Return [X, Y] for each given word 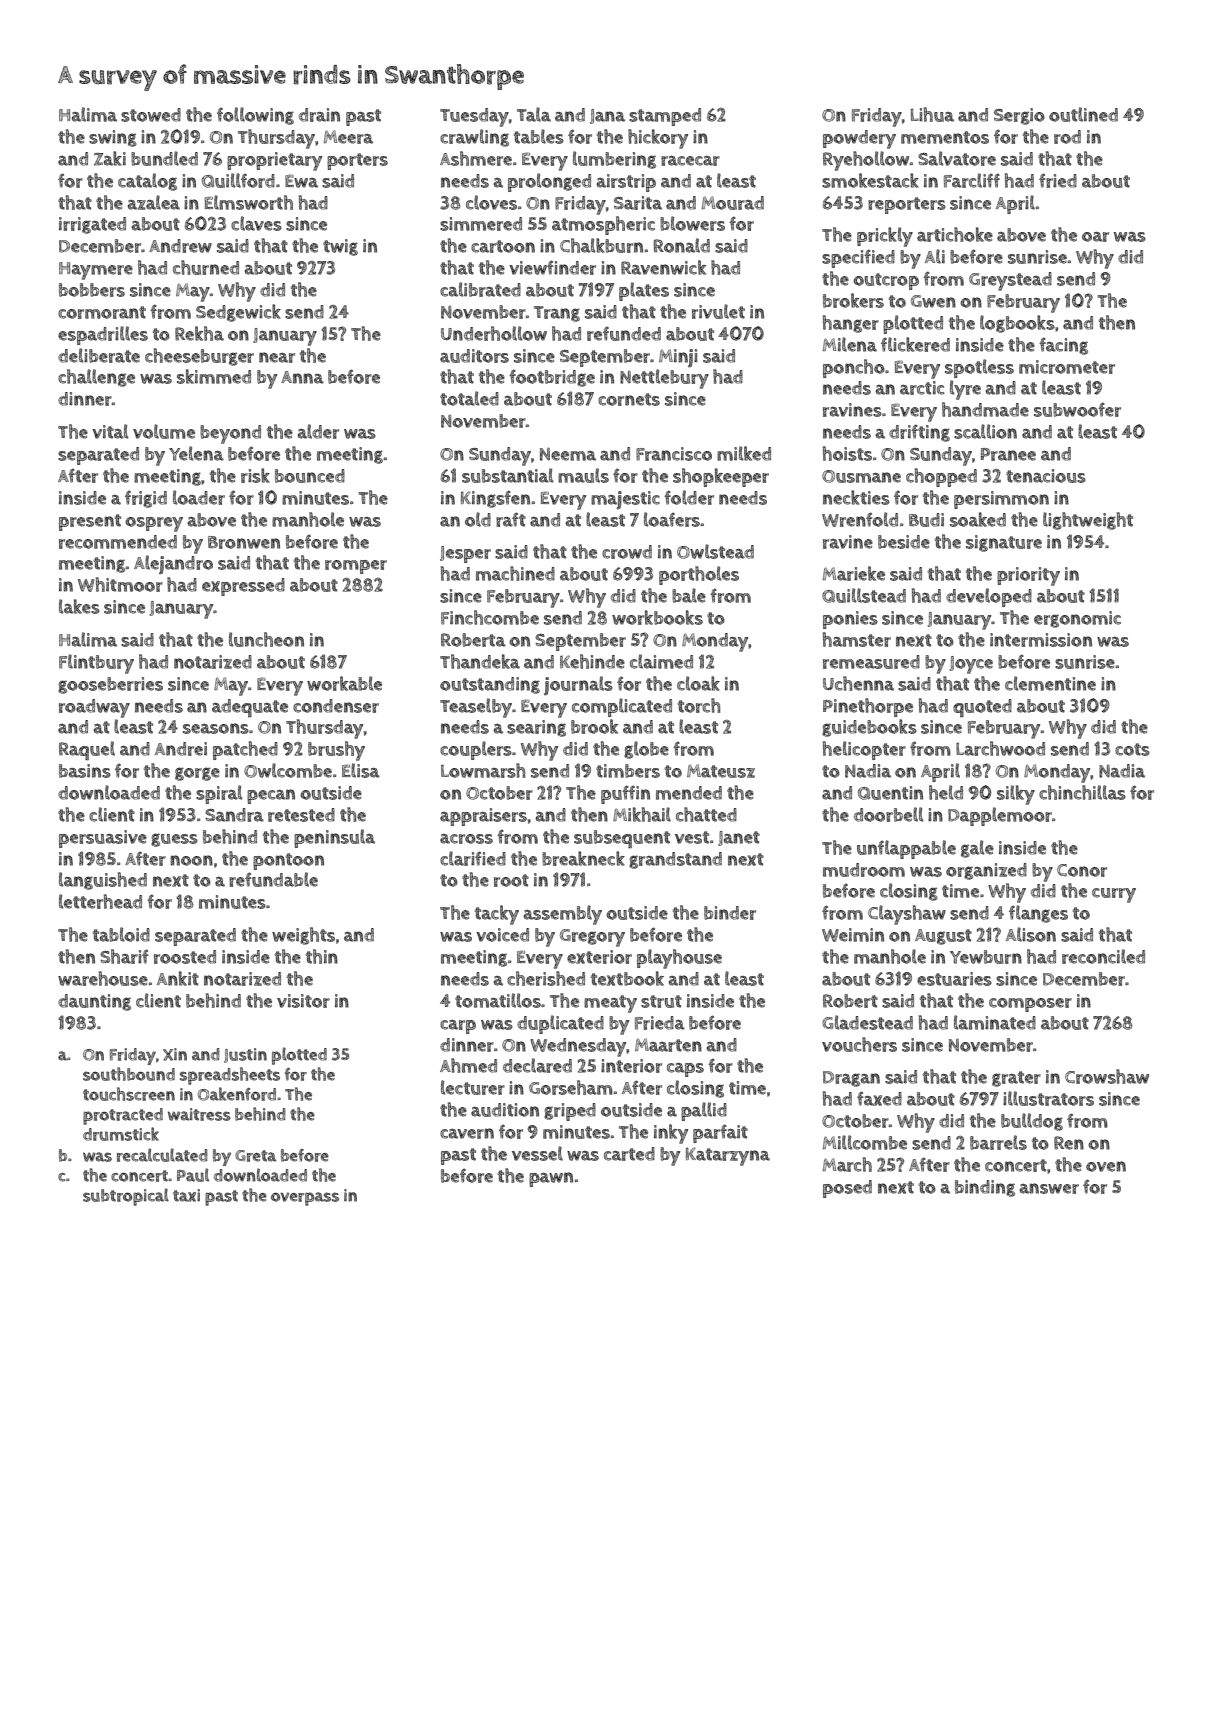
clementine [1050, 683]
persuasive [103, 839]
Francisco [674, 454]
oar [1095, 237]
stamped [665, 117]
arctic [922, 388]
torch [699, 705]
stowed [151, 115]
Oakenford [237, 1094]
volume [164, 431]
